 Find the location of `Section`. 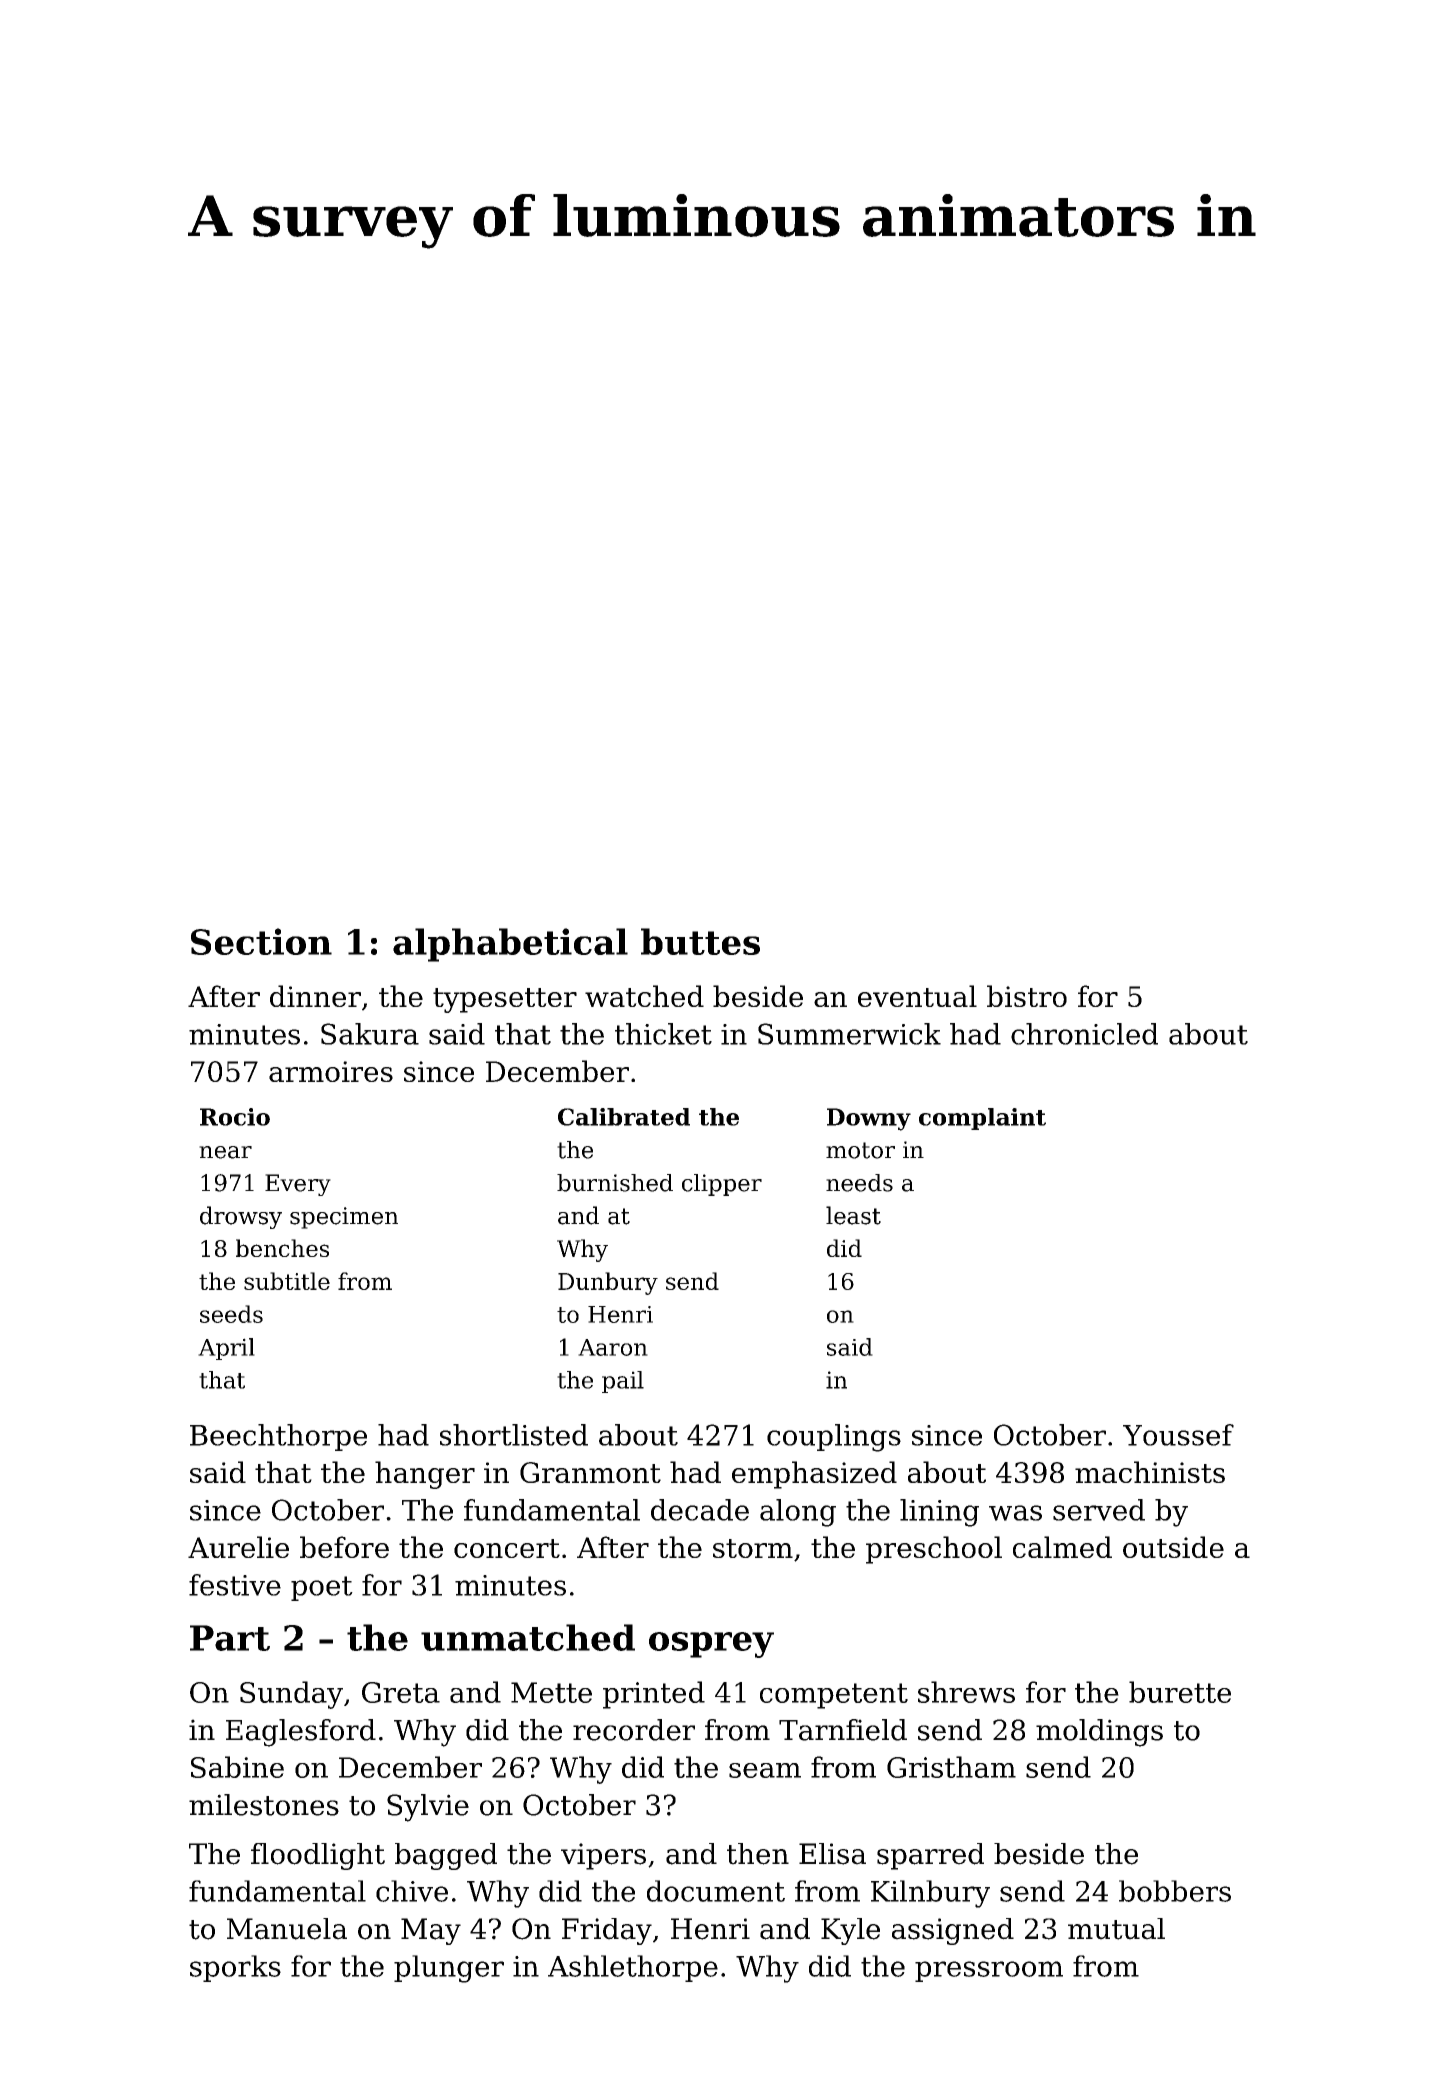

Section is located at coordinates (261, 941).
